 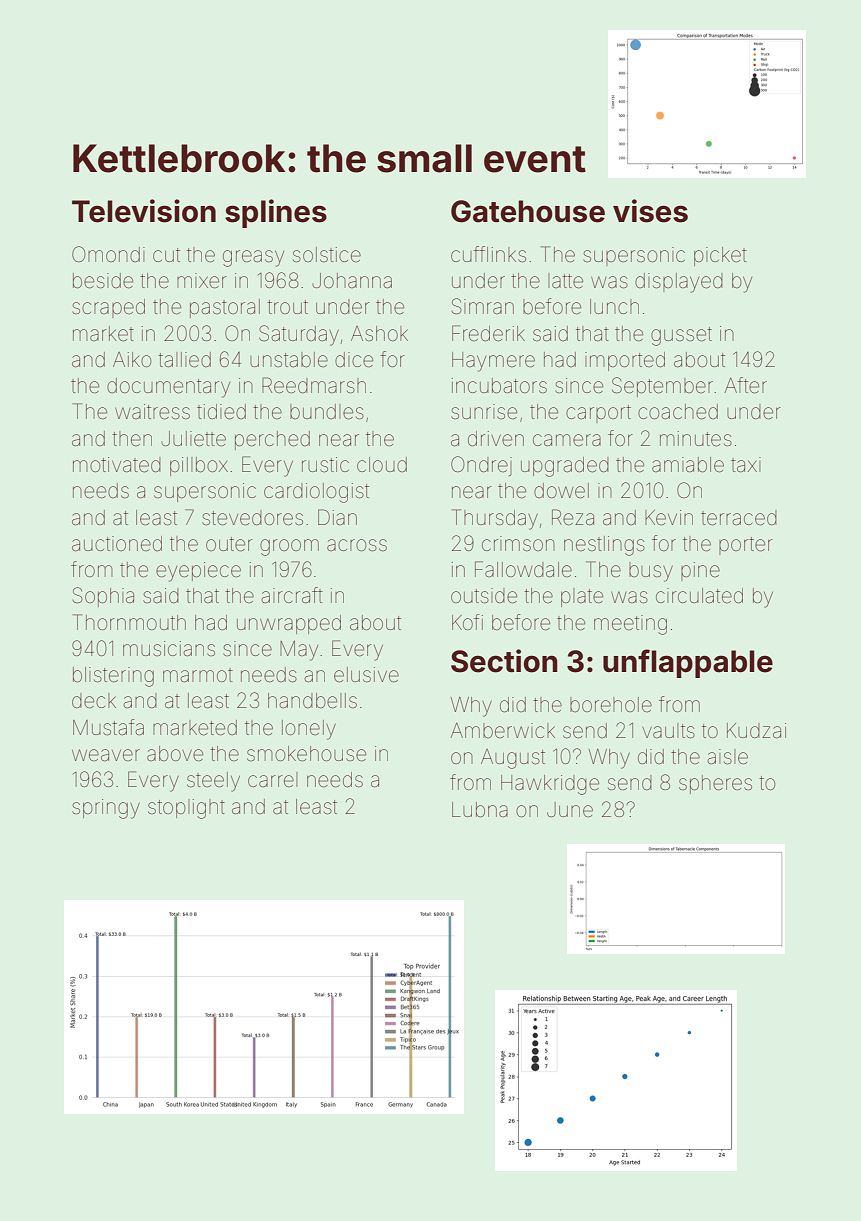 I want to click on documentary, so click(x=168, y=388).
